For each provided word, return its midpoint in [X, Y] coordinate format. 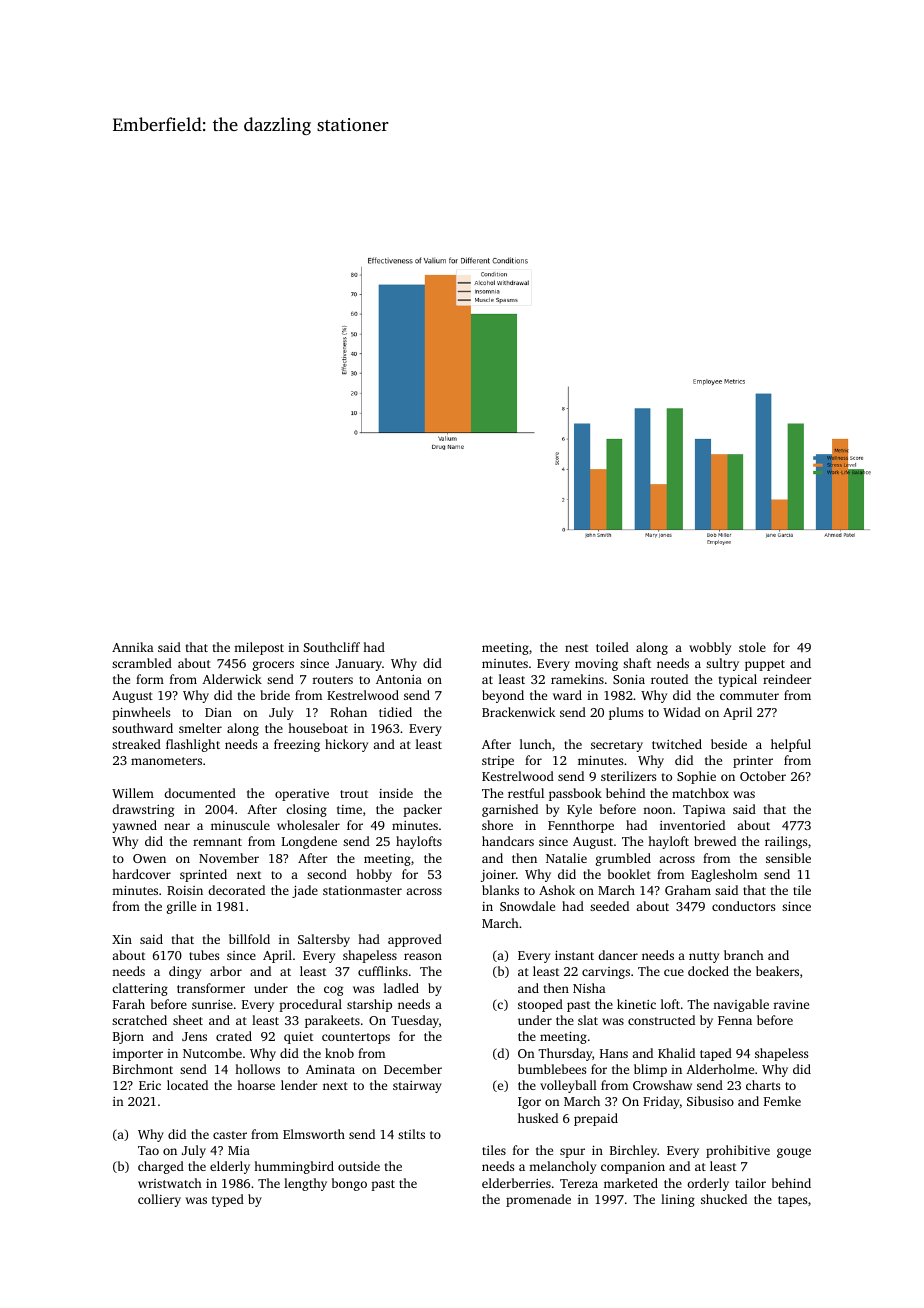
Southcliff [332, 647]
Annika [133, 647]
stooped [540, 1005]
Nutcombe [212, 1053]
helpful [791, 745]
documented [200, 793]
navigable [741, 1005]
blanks [500, 890]
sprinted [203, 875]
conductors [743, 906]
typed [228, 1200]
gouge [794, 1153]
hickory [346, 745]
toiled [612, 647]
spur [572, 1153]
